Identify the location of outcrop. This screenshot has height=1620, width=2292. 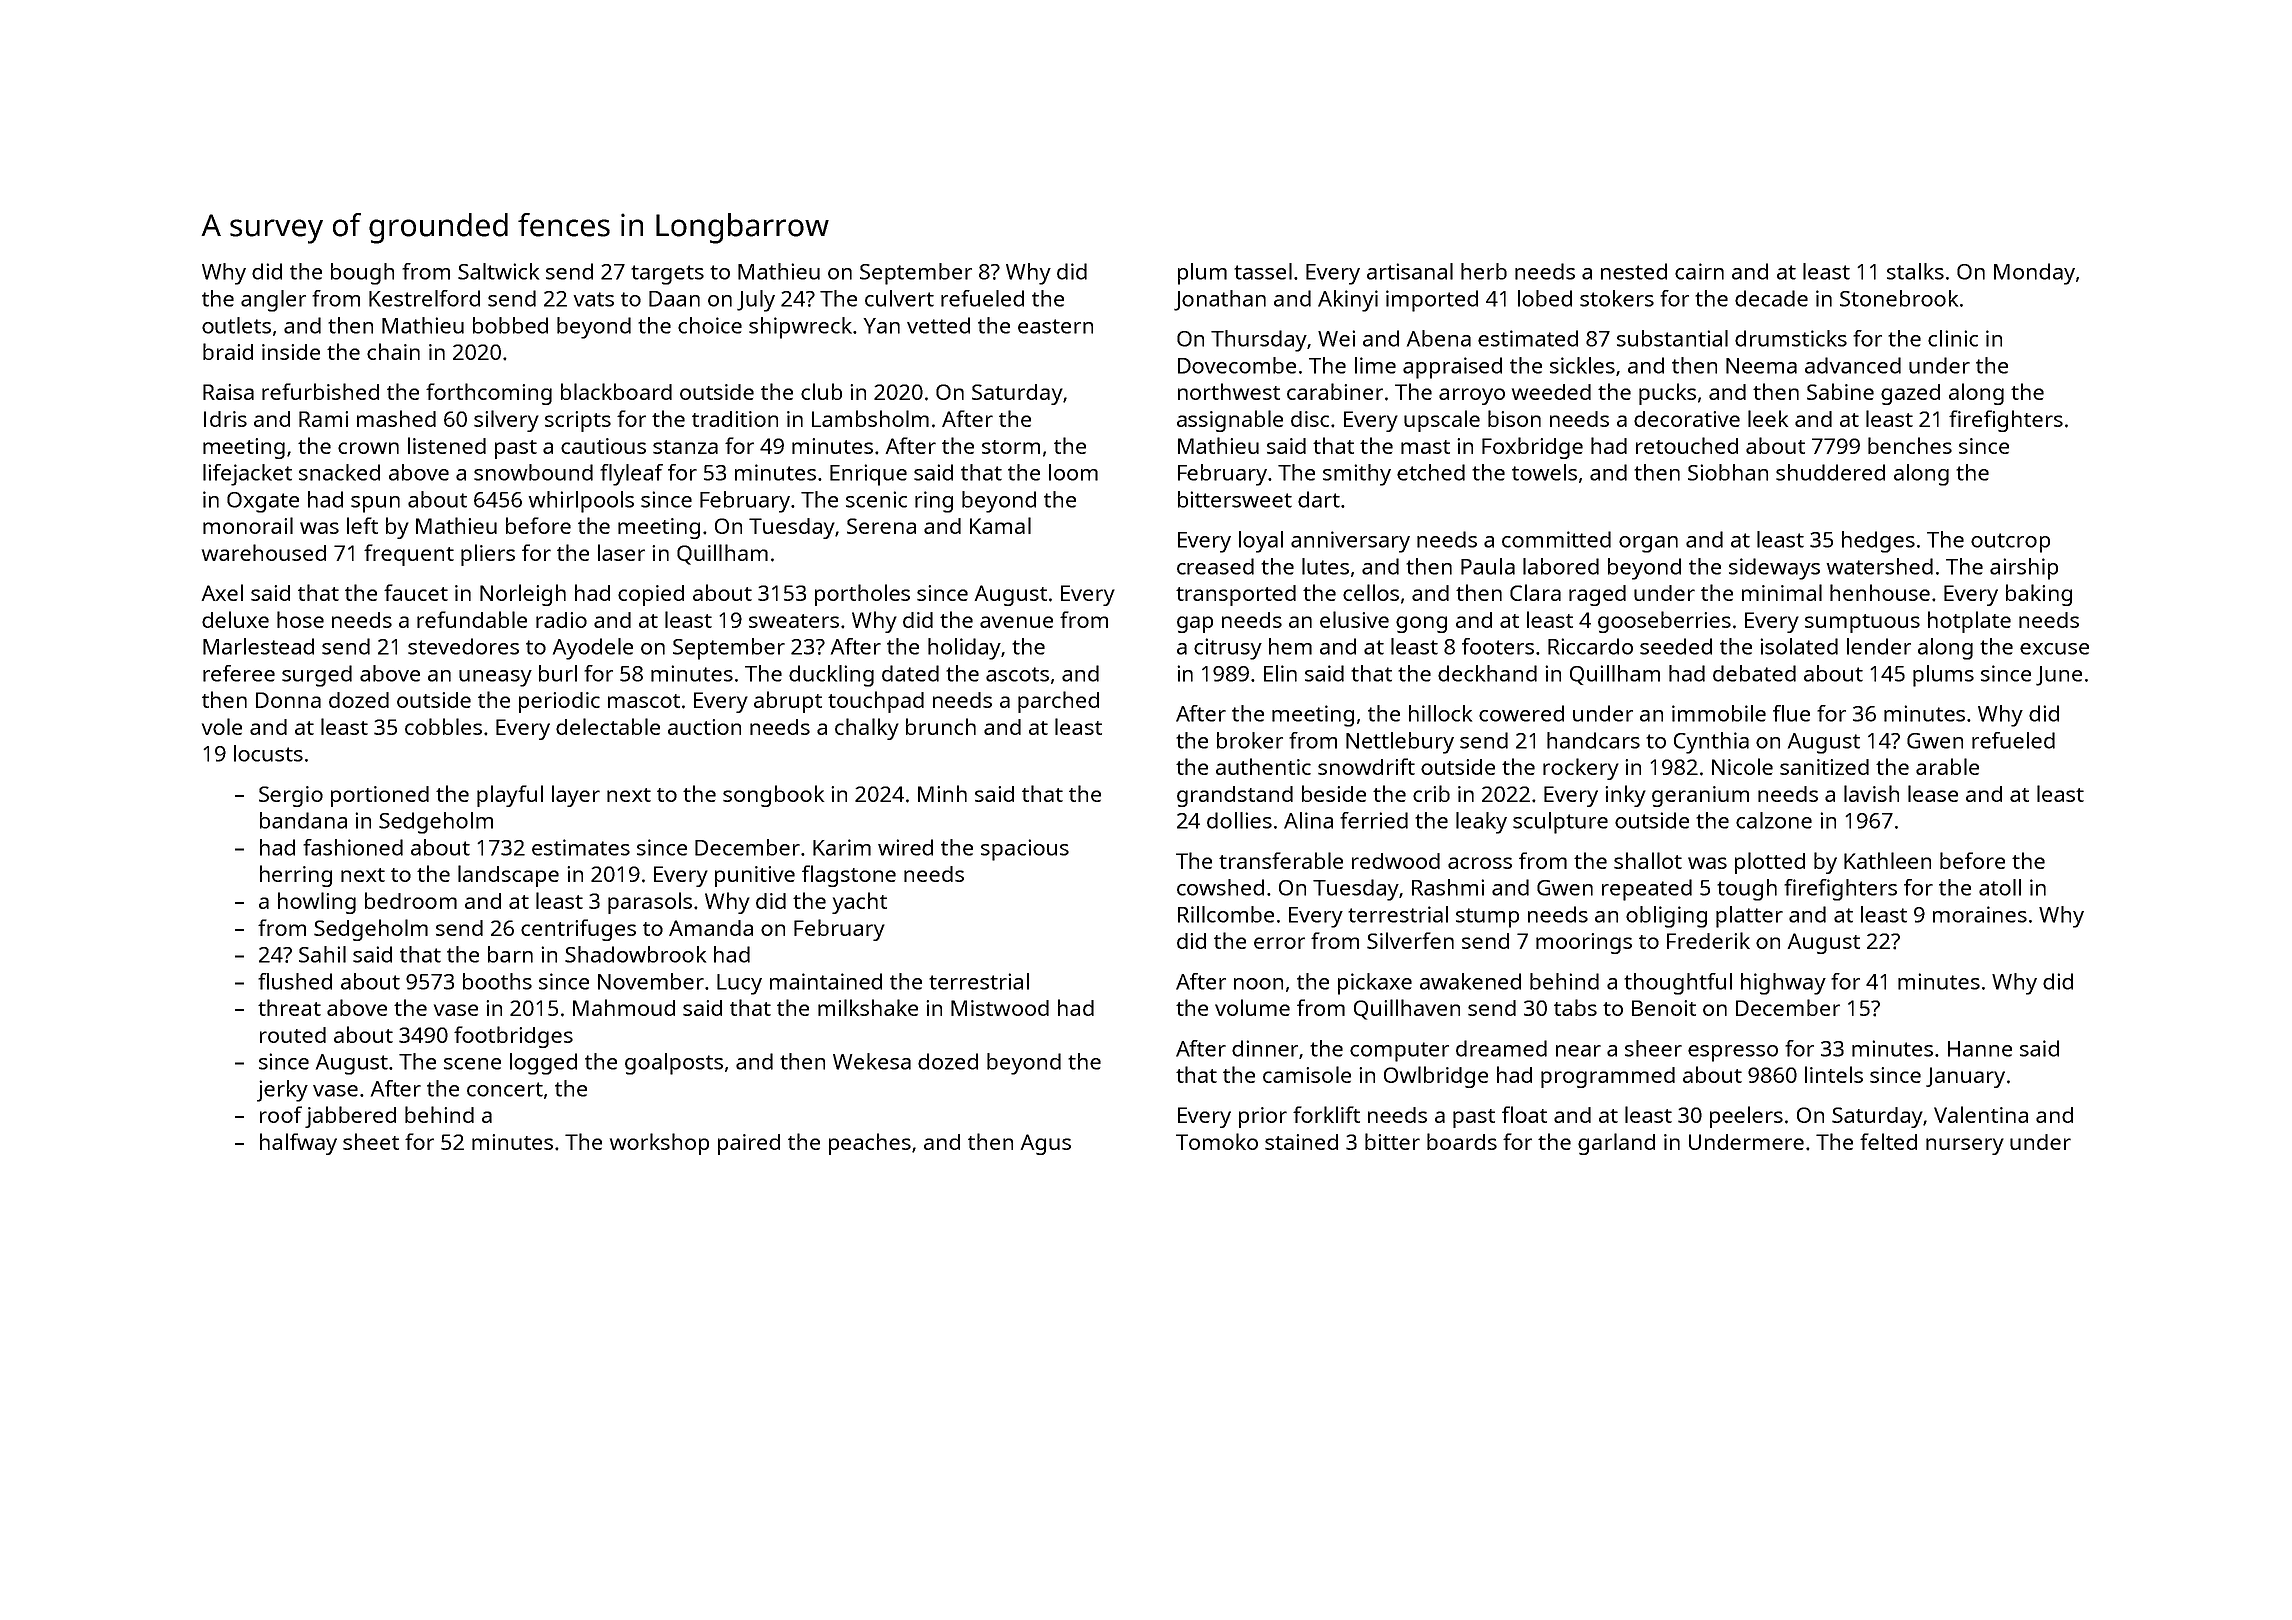
(2010, 543).
